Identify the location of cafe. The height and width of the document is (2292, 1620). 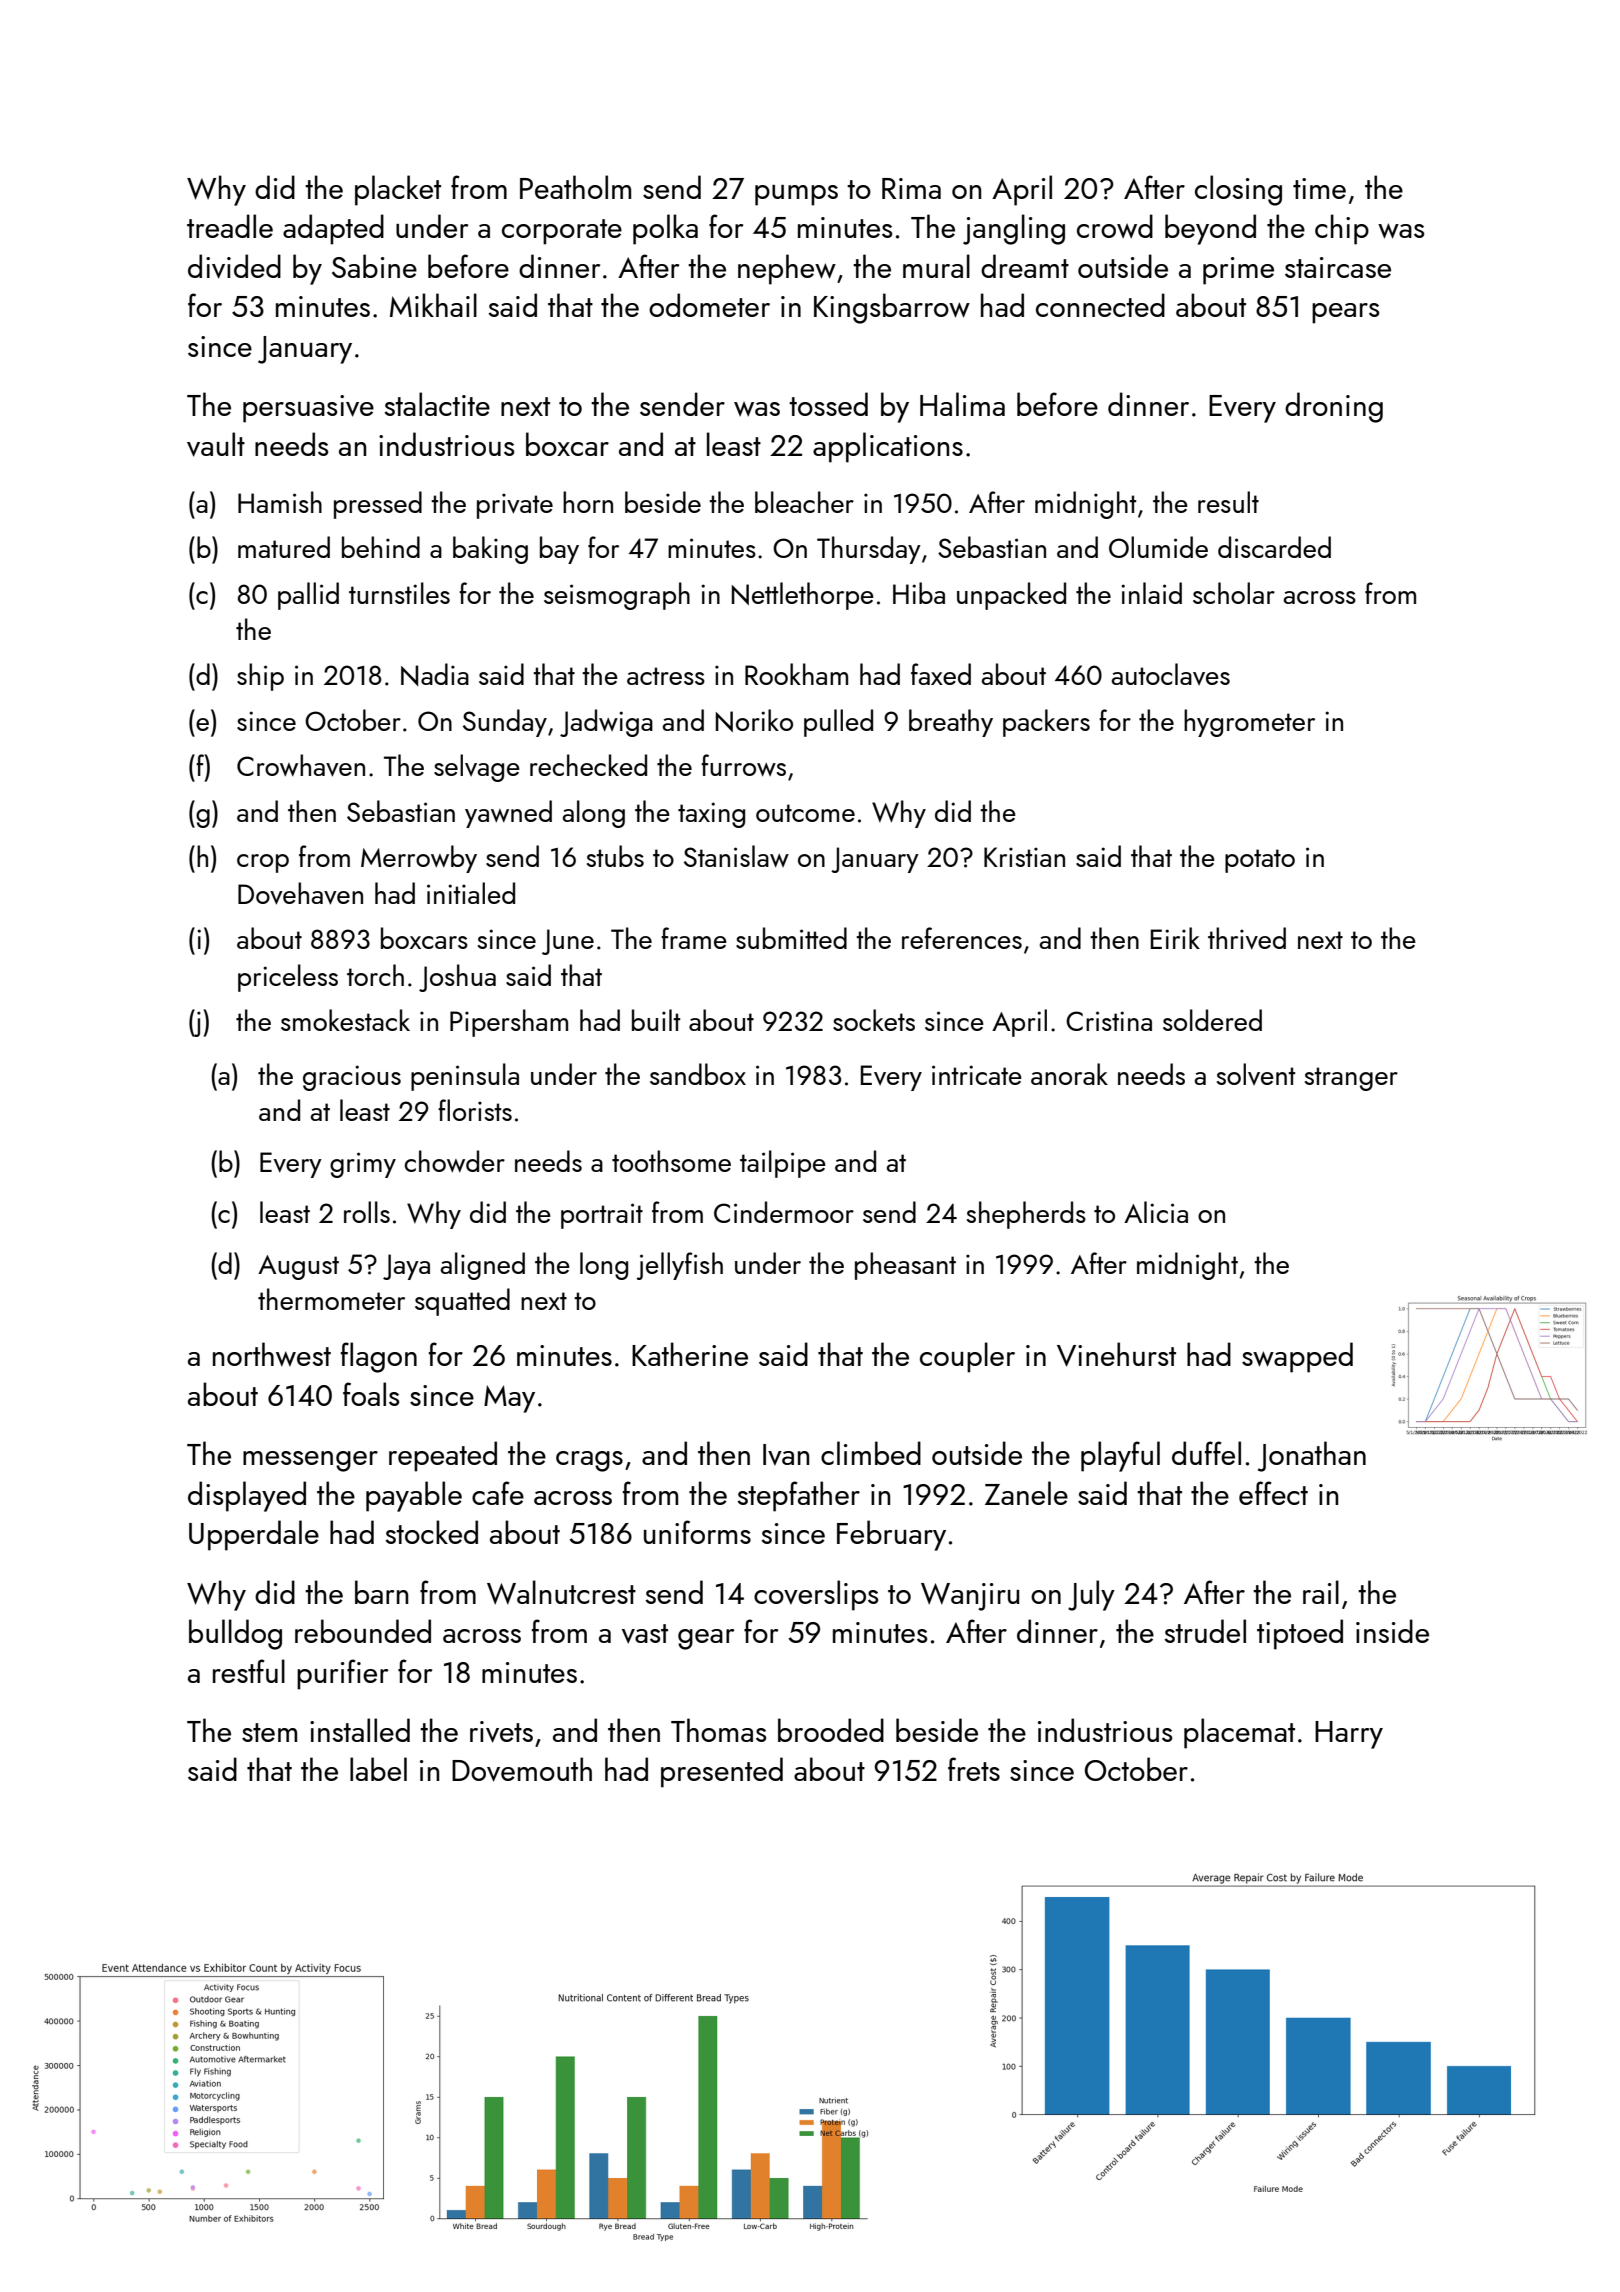
(498, 1493).
